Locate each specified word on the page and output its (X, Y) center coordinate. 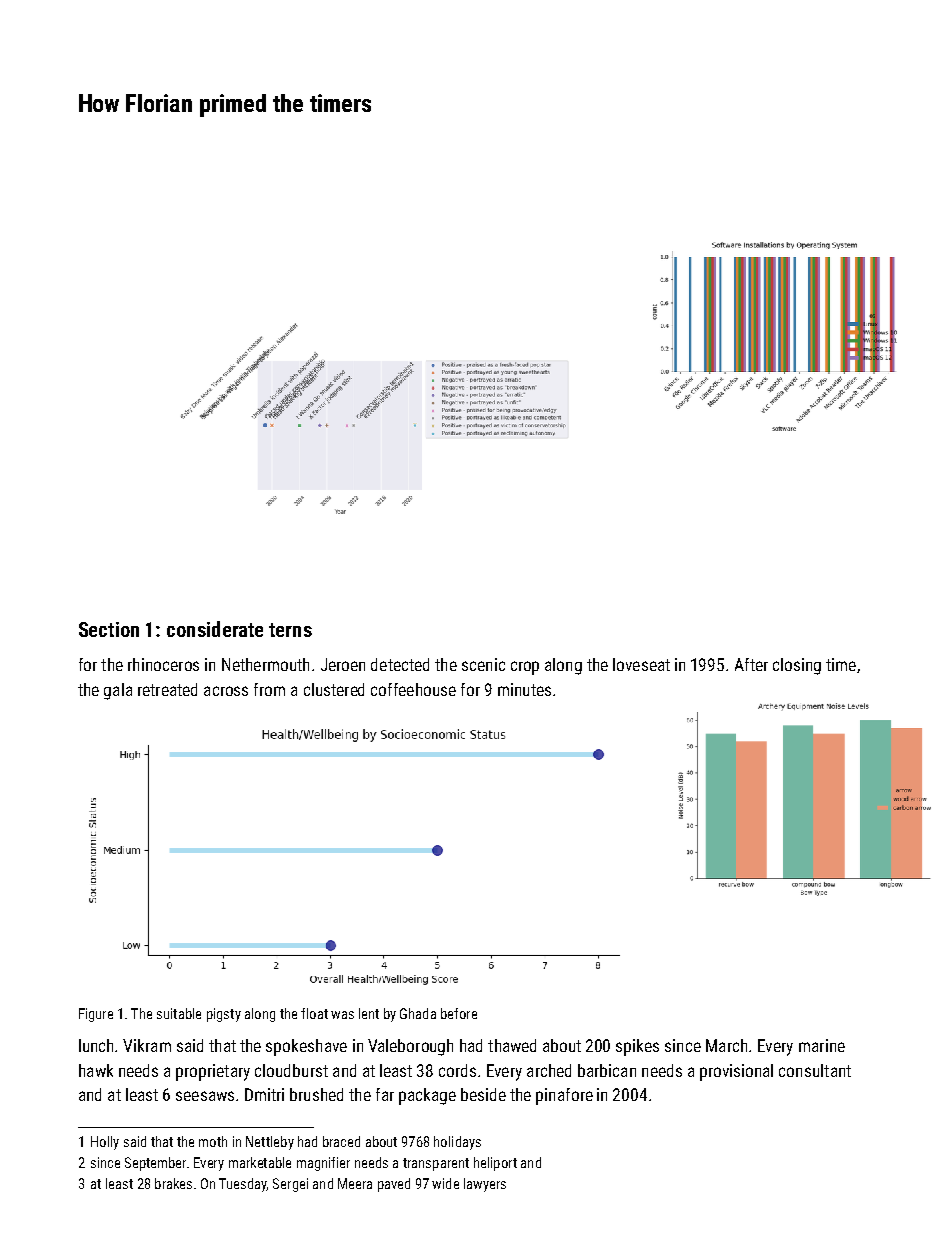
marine (822, 1045)
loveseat (641, 664)
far (385, 1094)
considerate (215, 629)
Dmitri (264, 1094)
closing (797, 666)
